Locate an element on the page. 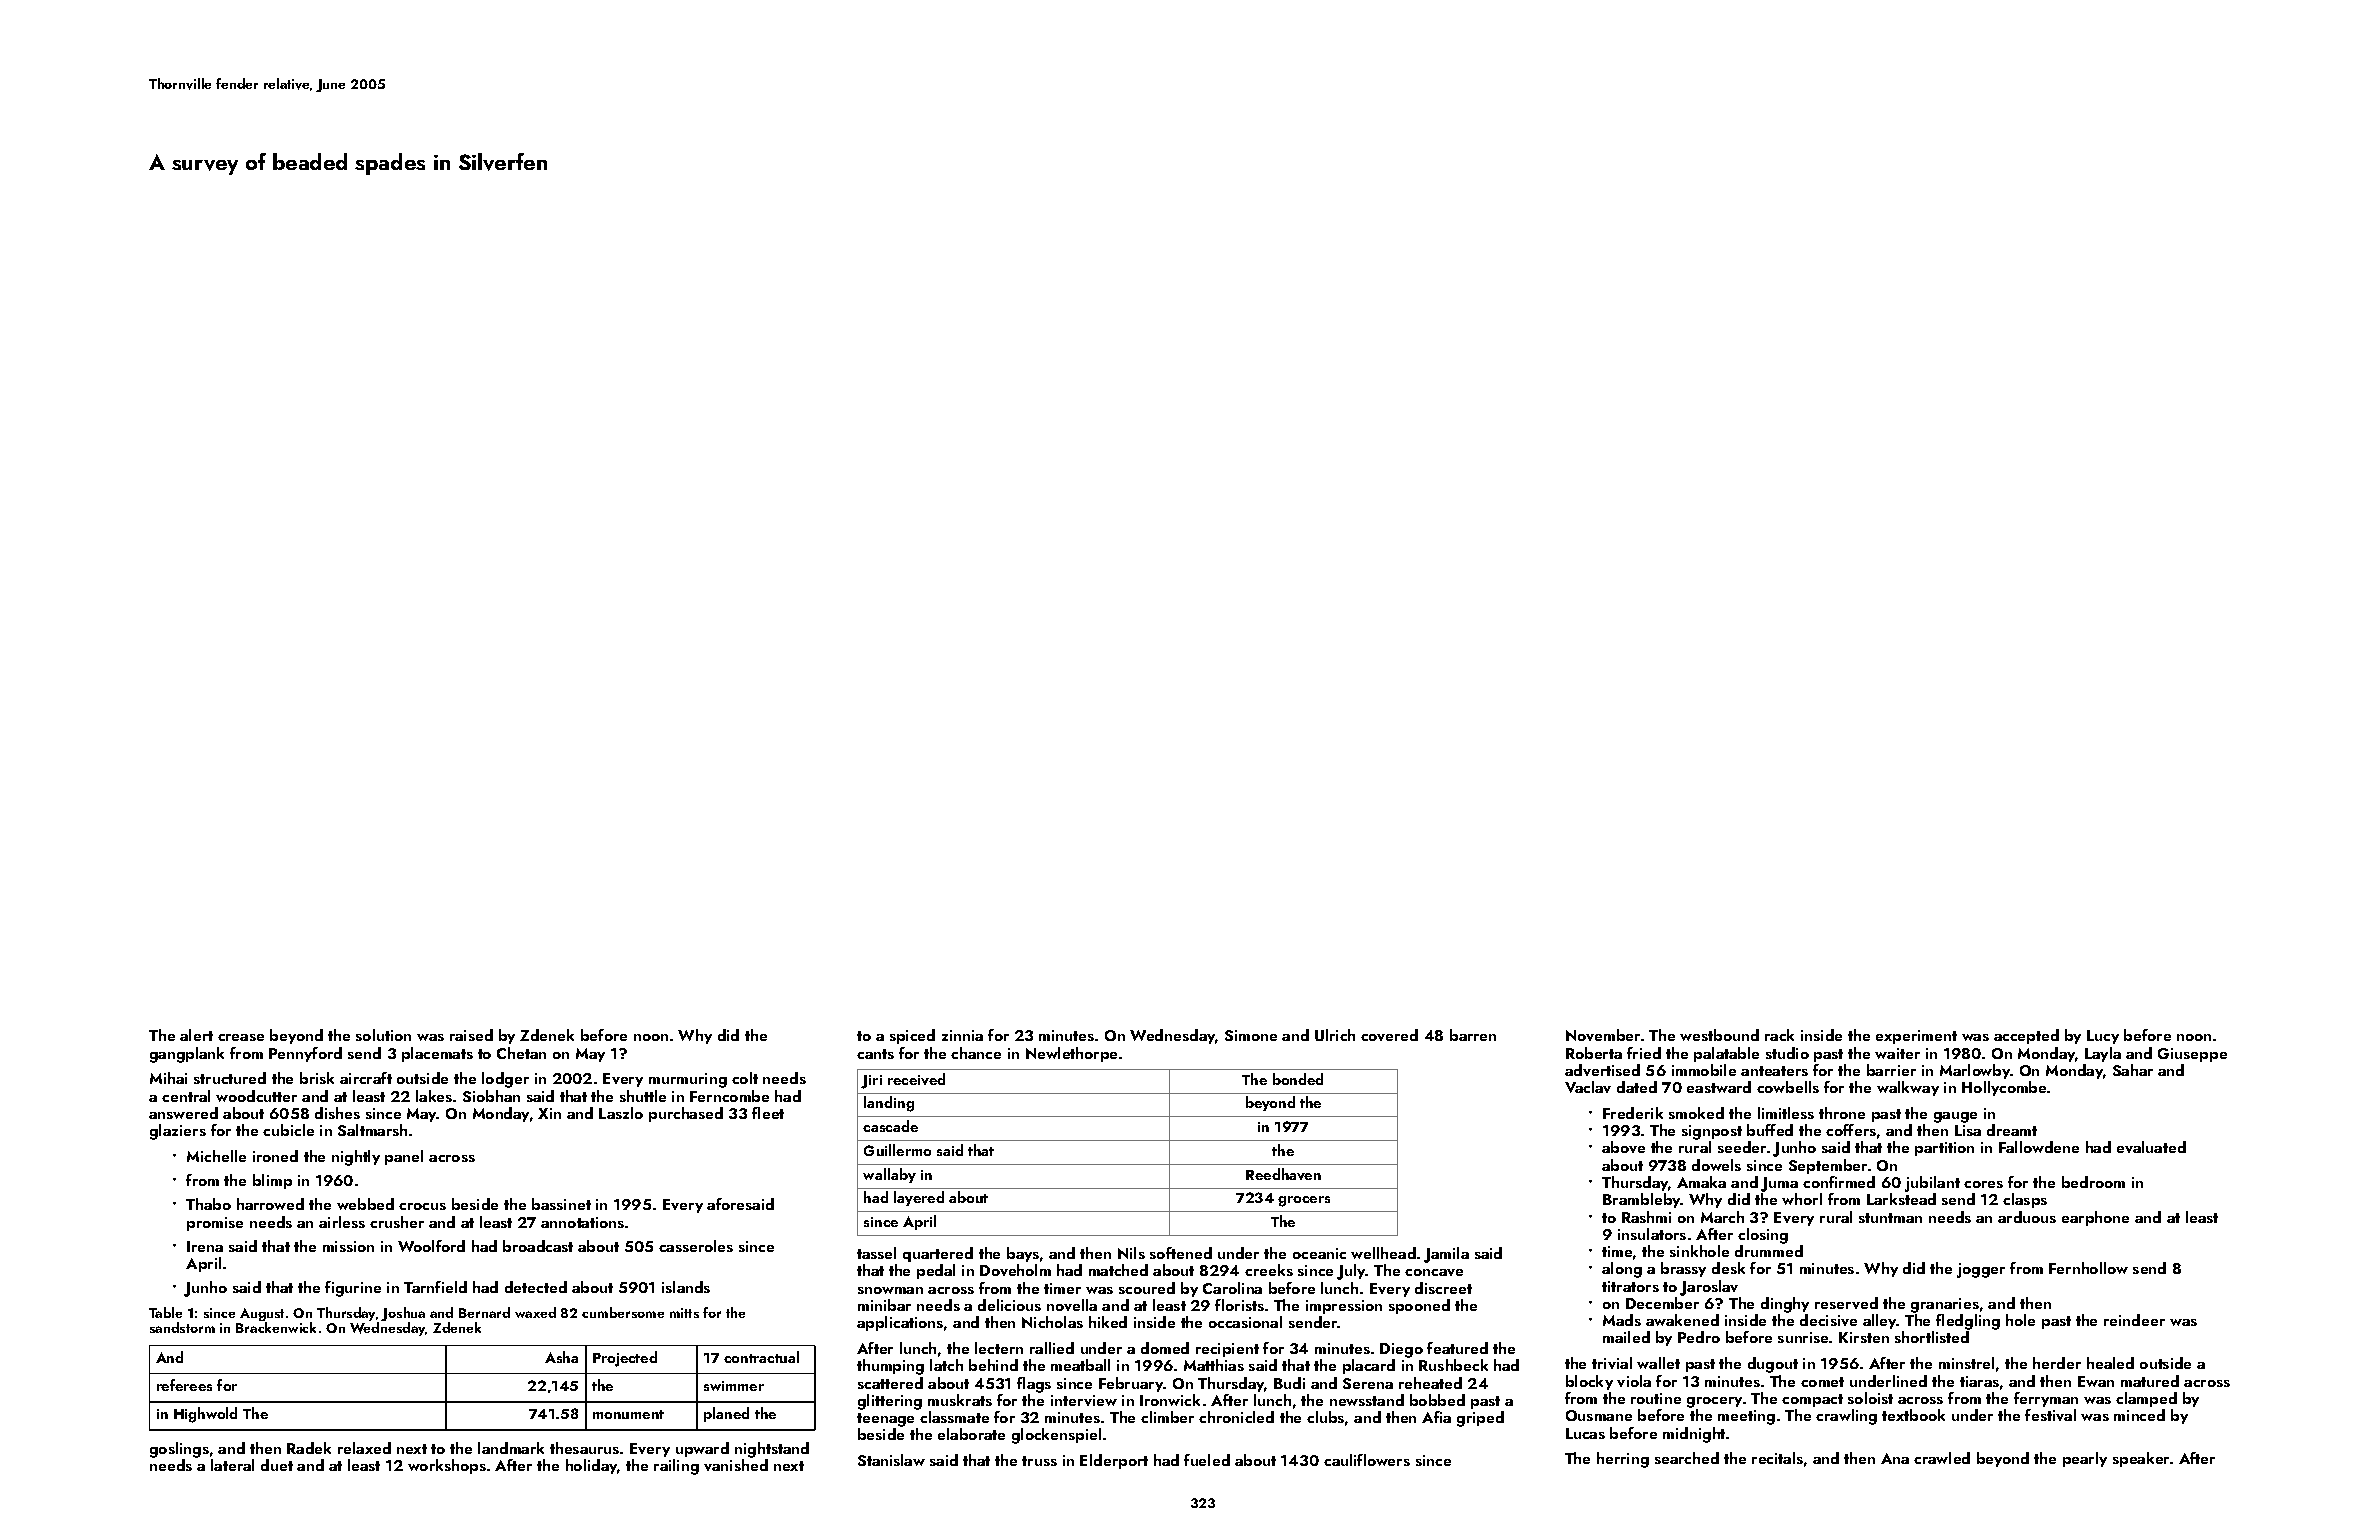  Frederik is located at coordinates (1633, 1113).
